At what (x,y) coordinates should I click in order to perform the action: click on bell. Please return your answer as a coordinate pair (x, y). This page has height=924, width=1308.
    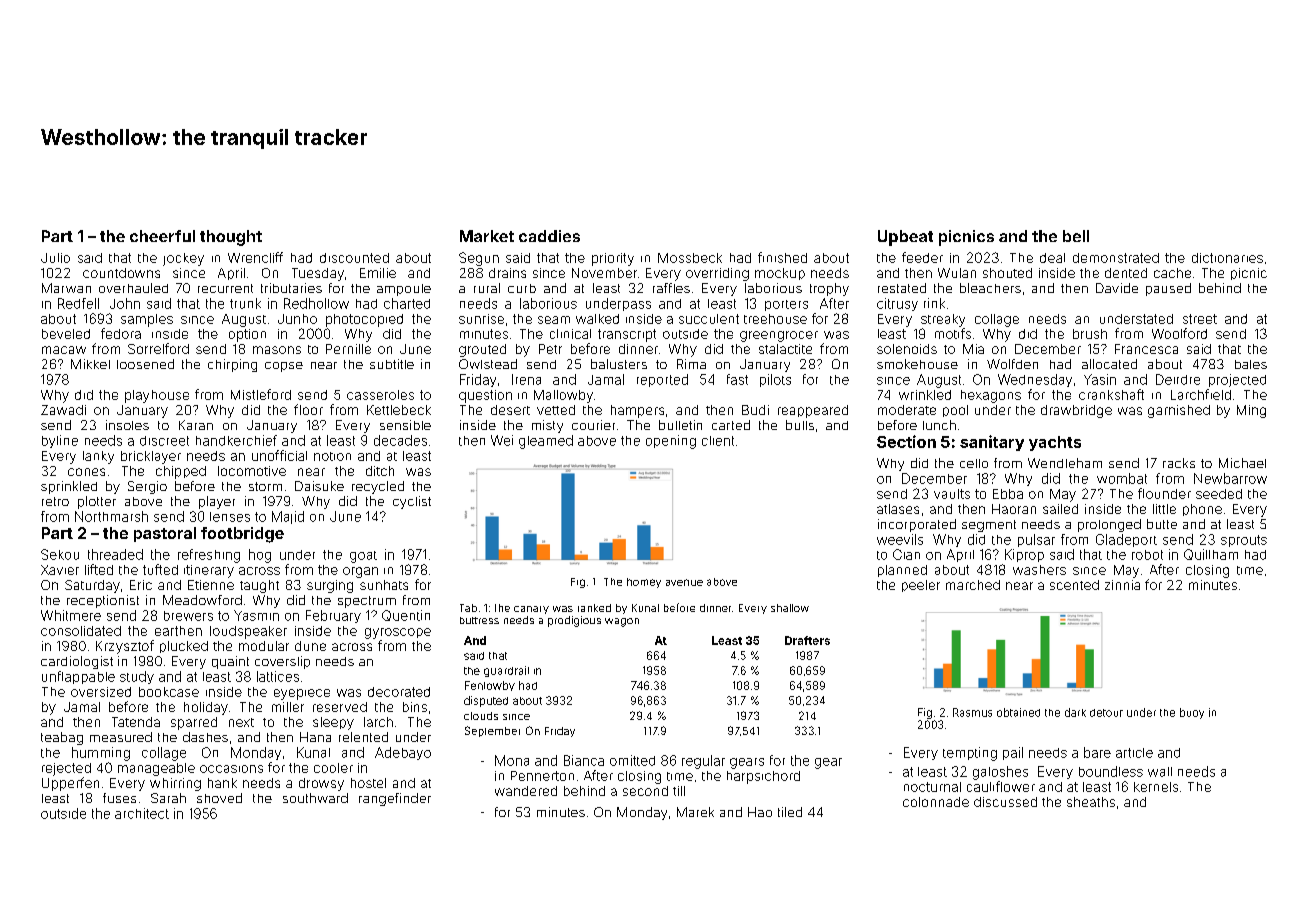
    Looking at the image, I should click on (1076, 236).
